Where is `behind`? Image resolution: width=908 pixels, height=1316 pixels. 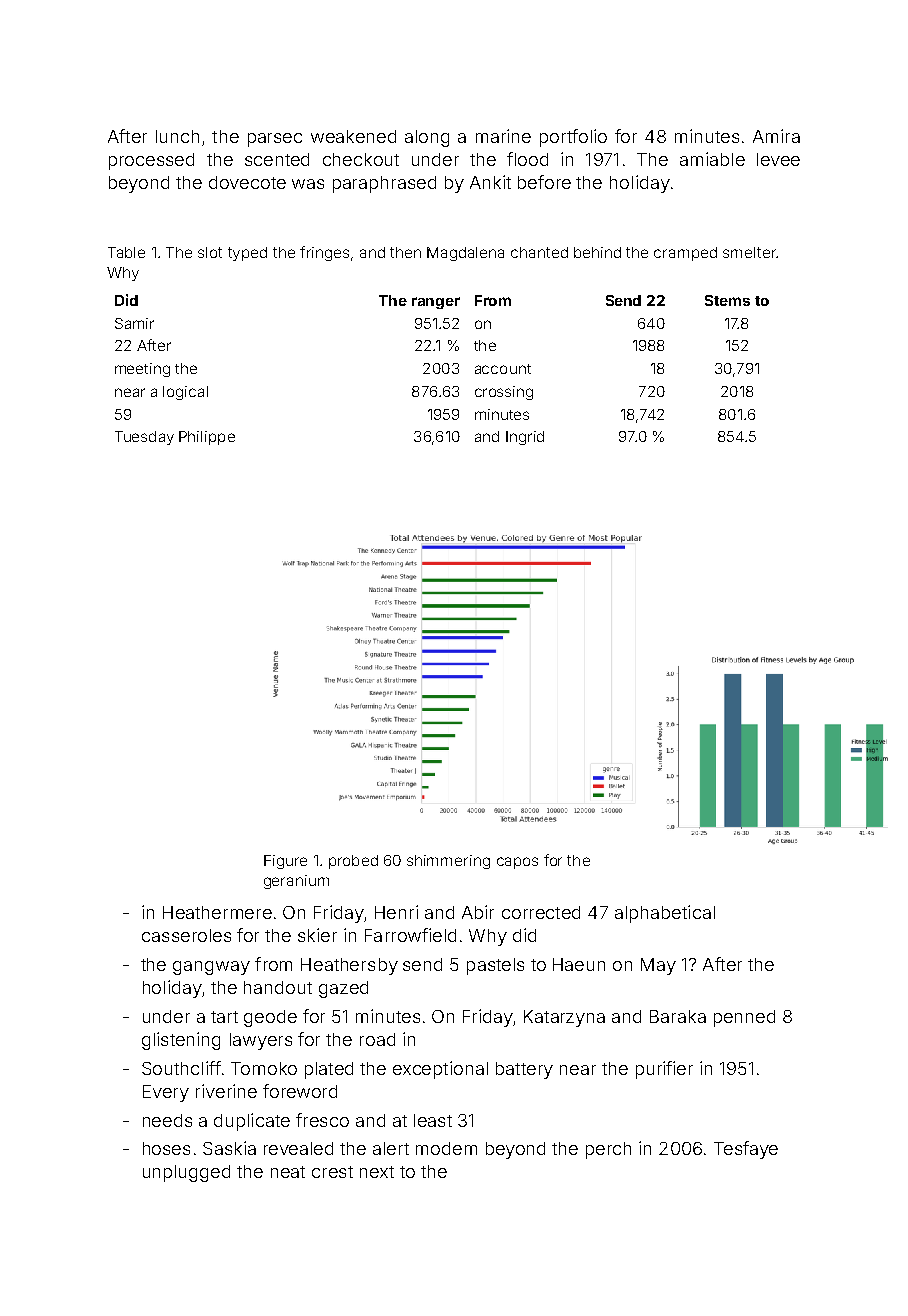 behind is located at coordinates (597, 252).
